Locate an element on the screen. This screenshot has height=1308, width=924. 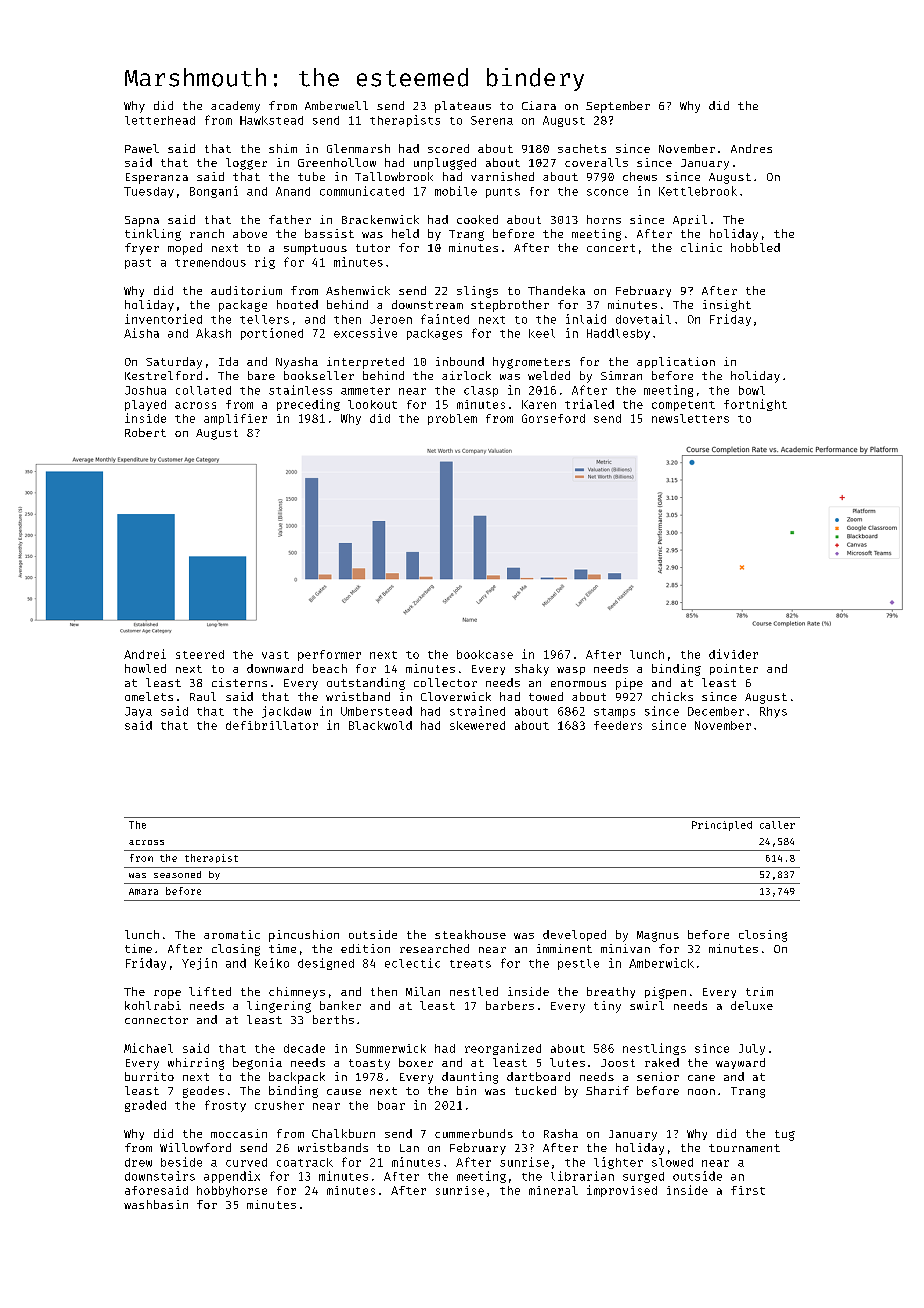
Ciara is located at coordinates (539, 105).
